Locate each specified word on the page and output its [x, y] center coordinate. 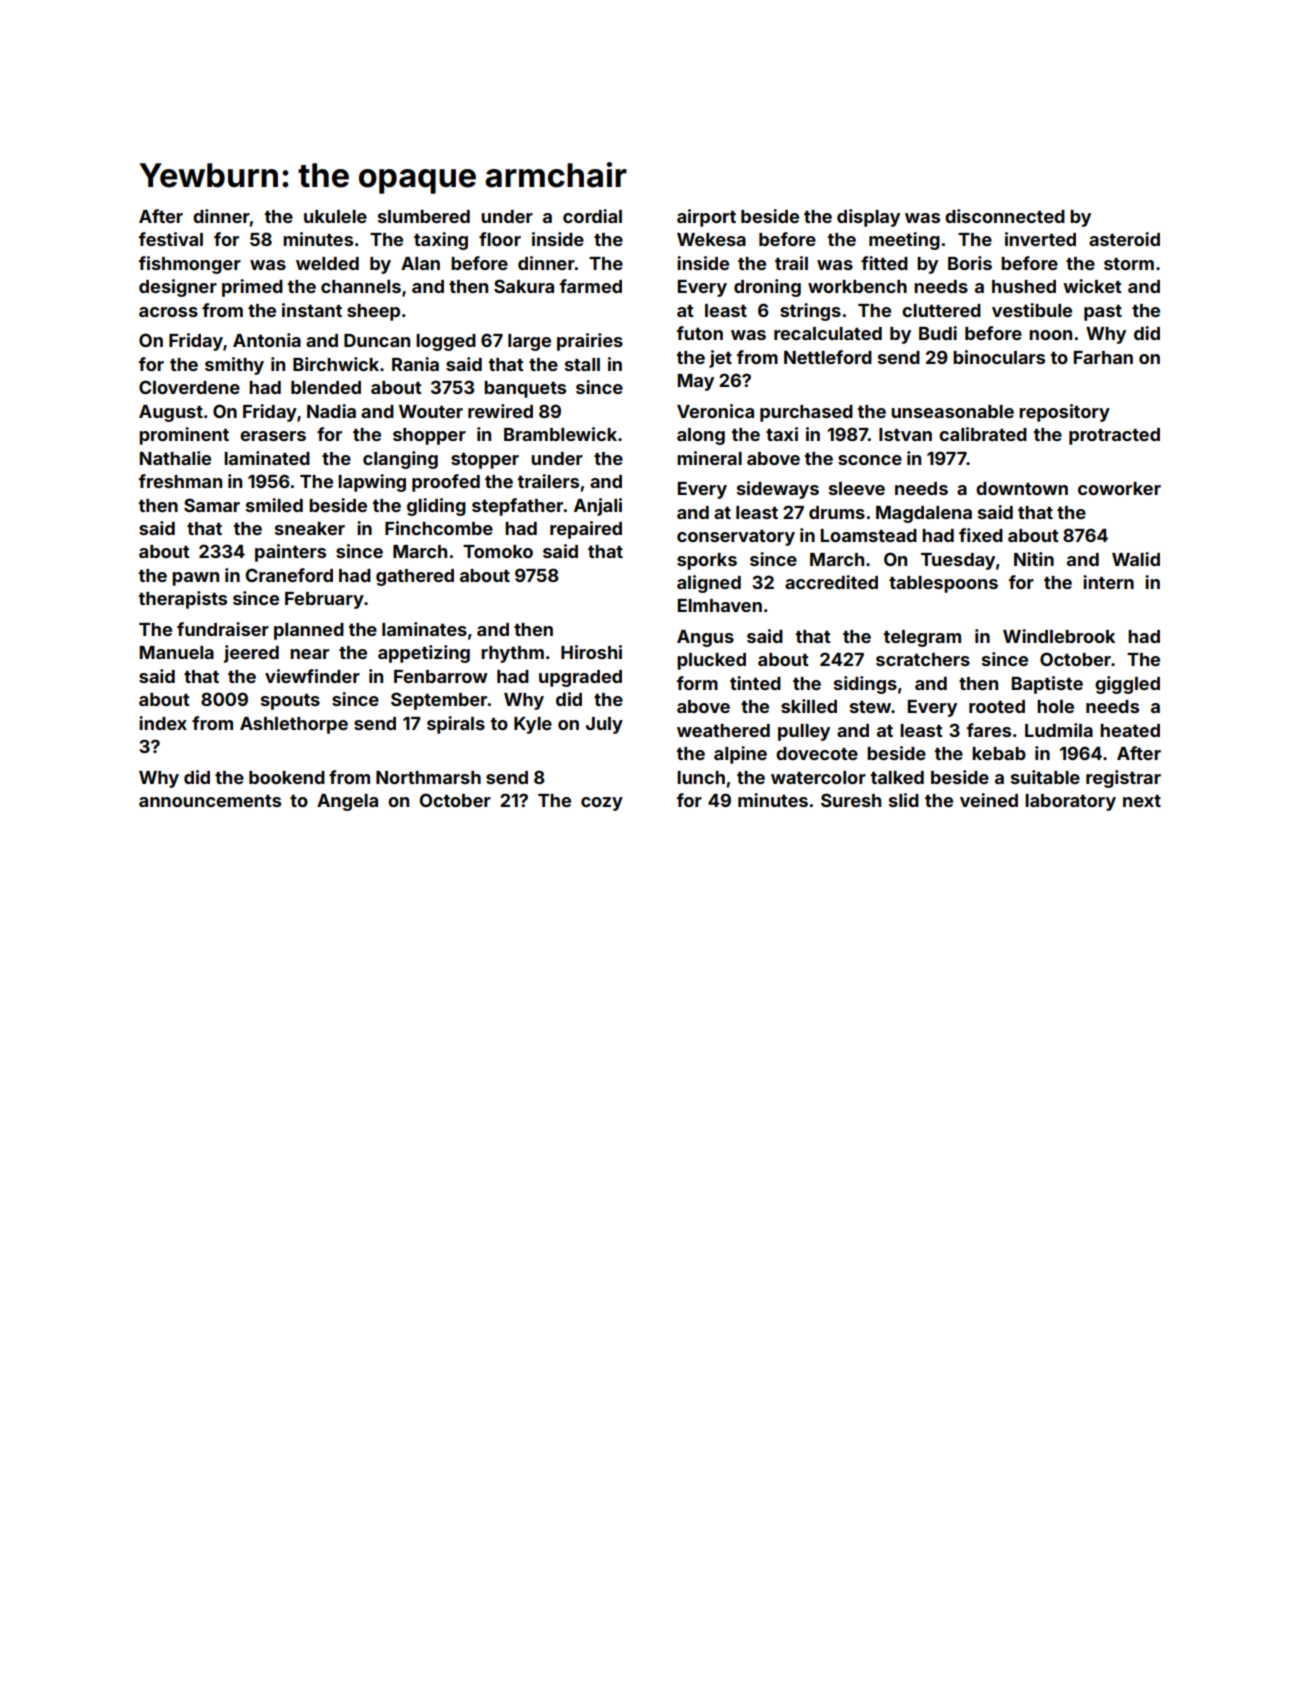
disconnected [1005, 216]
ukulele [335, 216]
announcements [210, 801]
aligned [709, 584]
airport [706, 218]
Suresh [851, 800]
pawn [195, 579]
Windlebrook [1059, 636]
